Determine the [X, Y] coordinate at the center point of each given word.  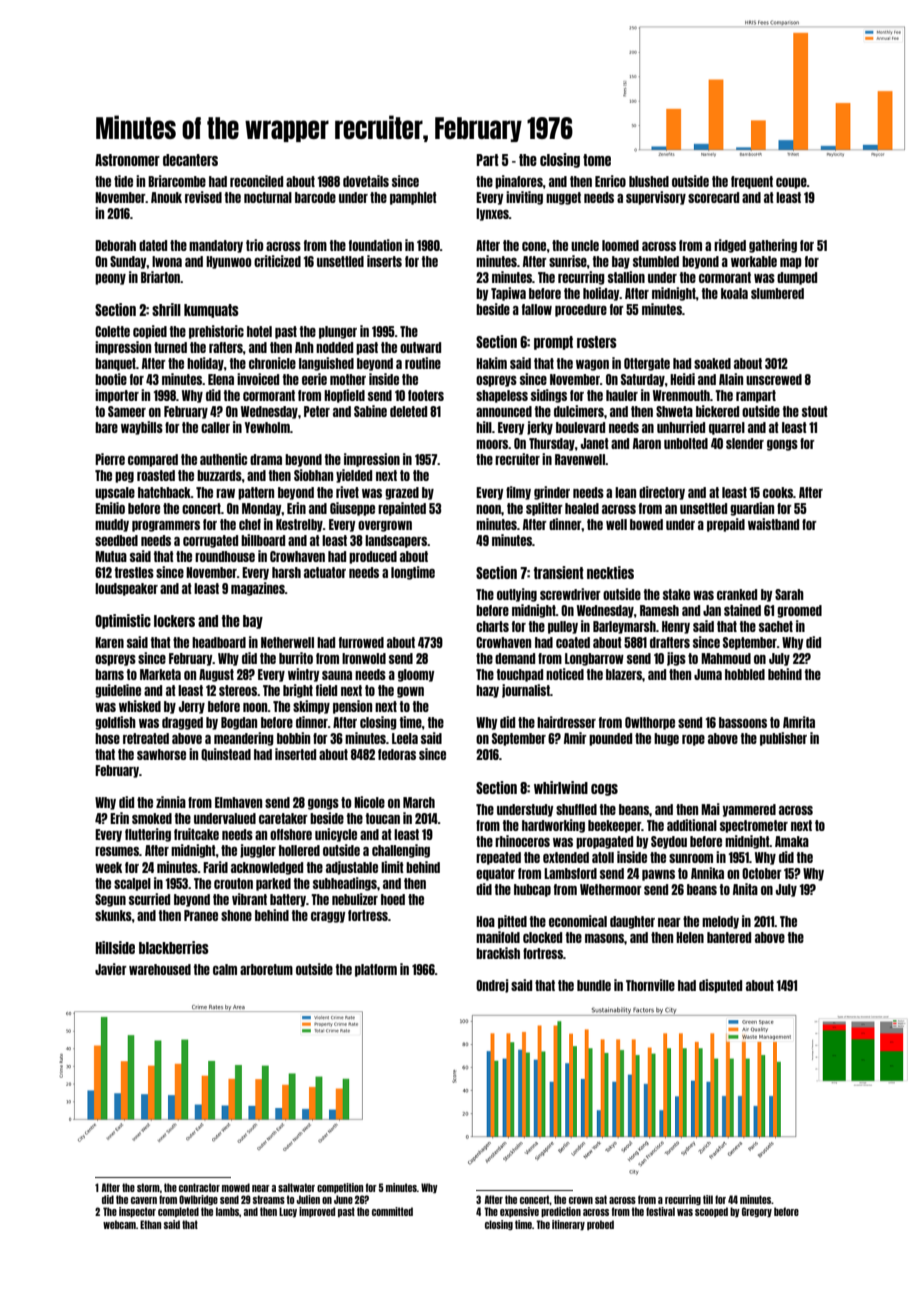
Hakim [491, 363]
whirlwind [561, 787]
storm [148, 1187]
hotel [259, 331]
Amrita [799, 722]
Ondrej [492, 986]
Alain [731, 379]
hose [107, 738]
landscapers [396, 541]
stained [742, 610]
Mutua [111, 556]
